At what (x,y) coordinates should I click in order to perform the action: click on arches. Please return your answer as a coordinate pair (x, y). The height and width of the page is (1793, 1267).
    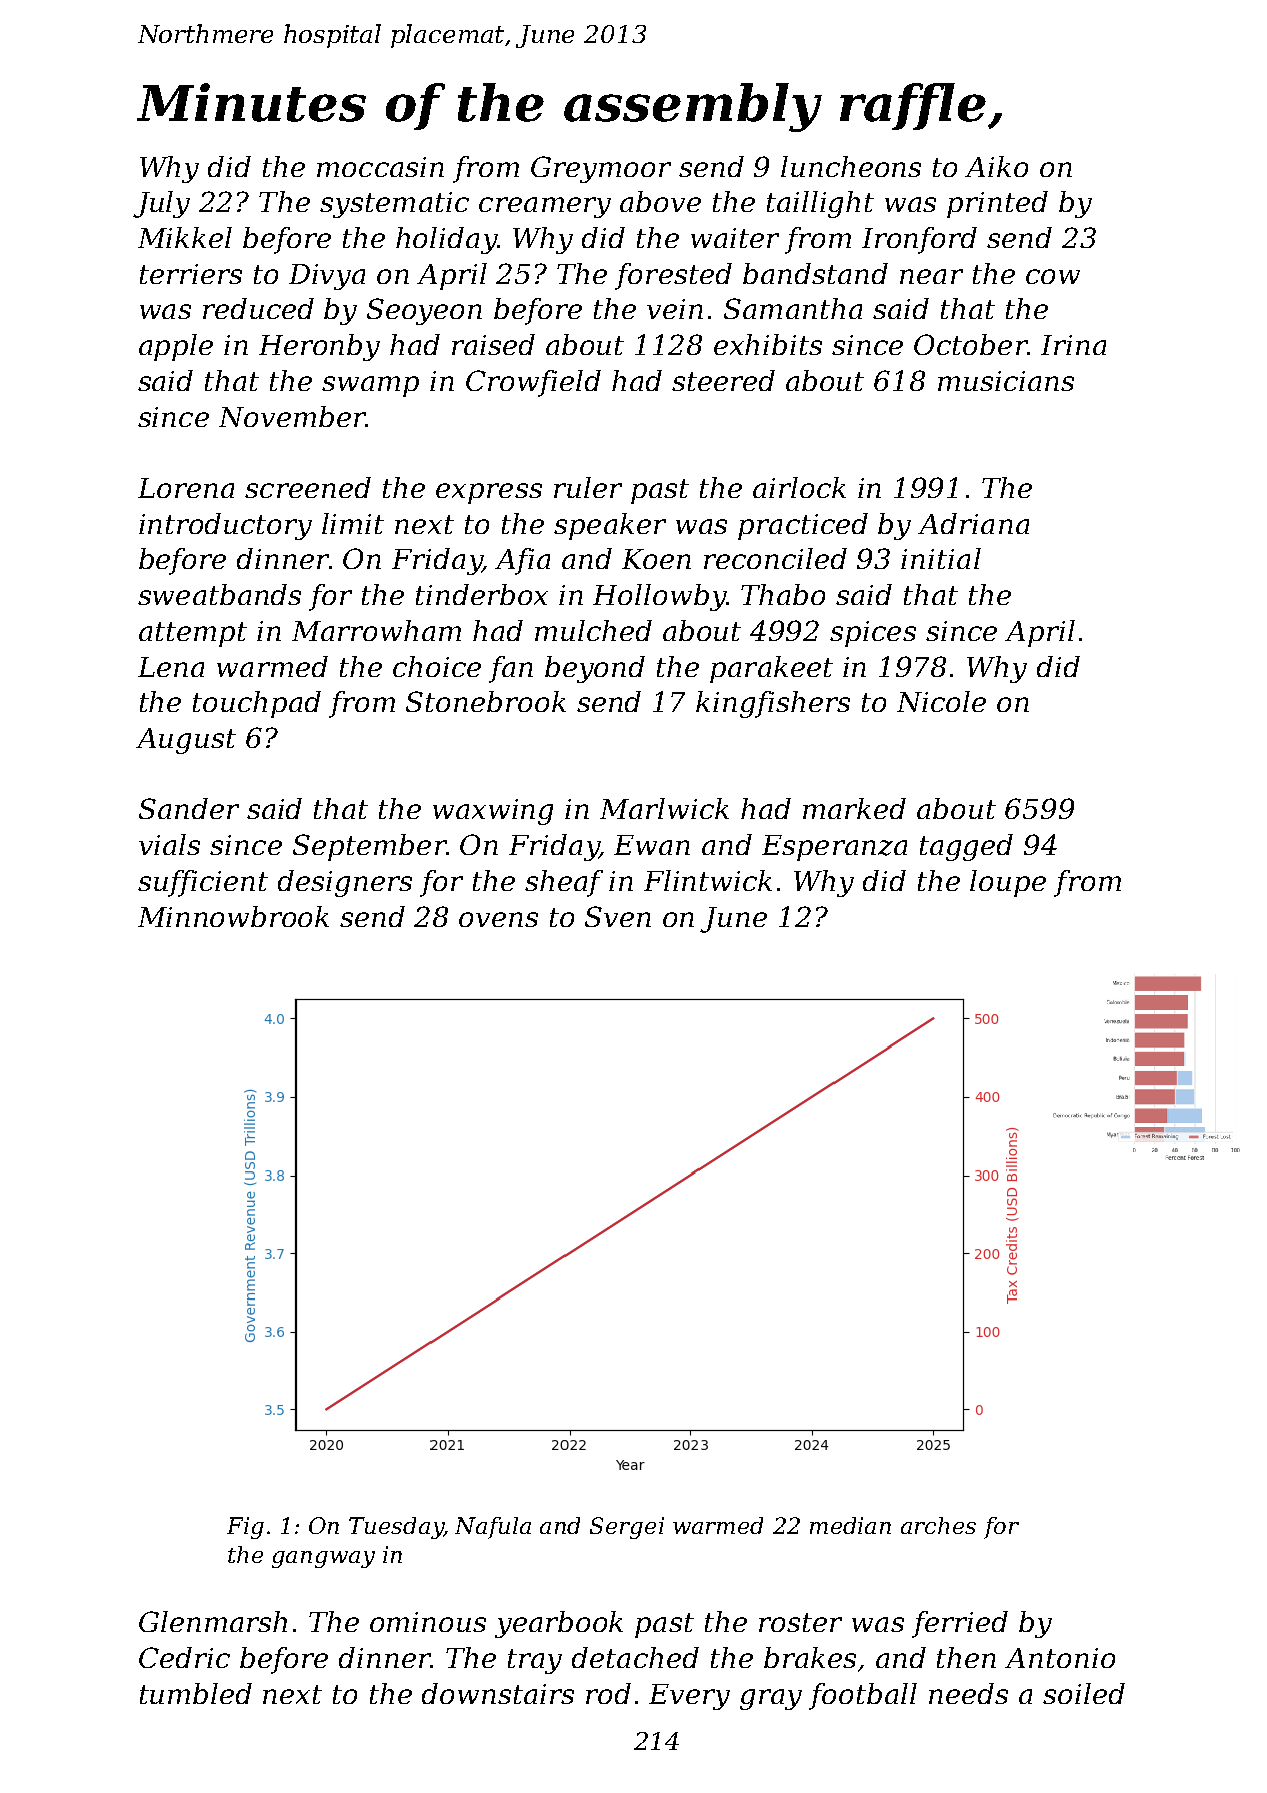
    Looking at the image, I should click on (938, 1525).
